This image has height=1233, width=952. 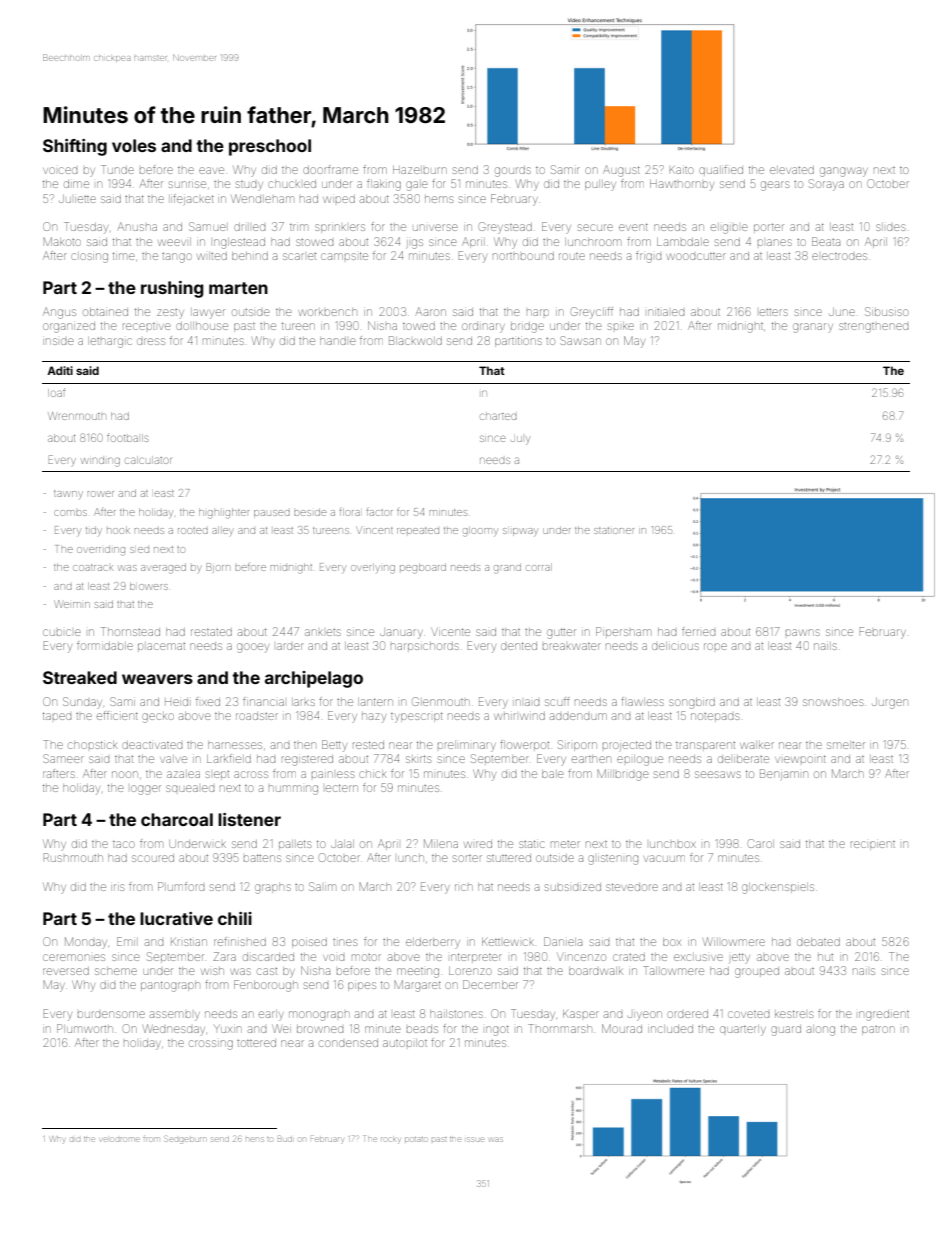 I want to click on hens, so click(x=255, y=1139).
